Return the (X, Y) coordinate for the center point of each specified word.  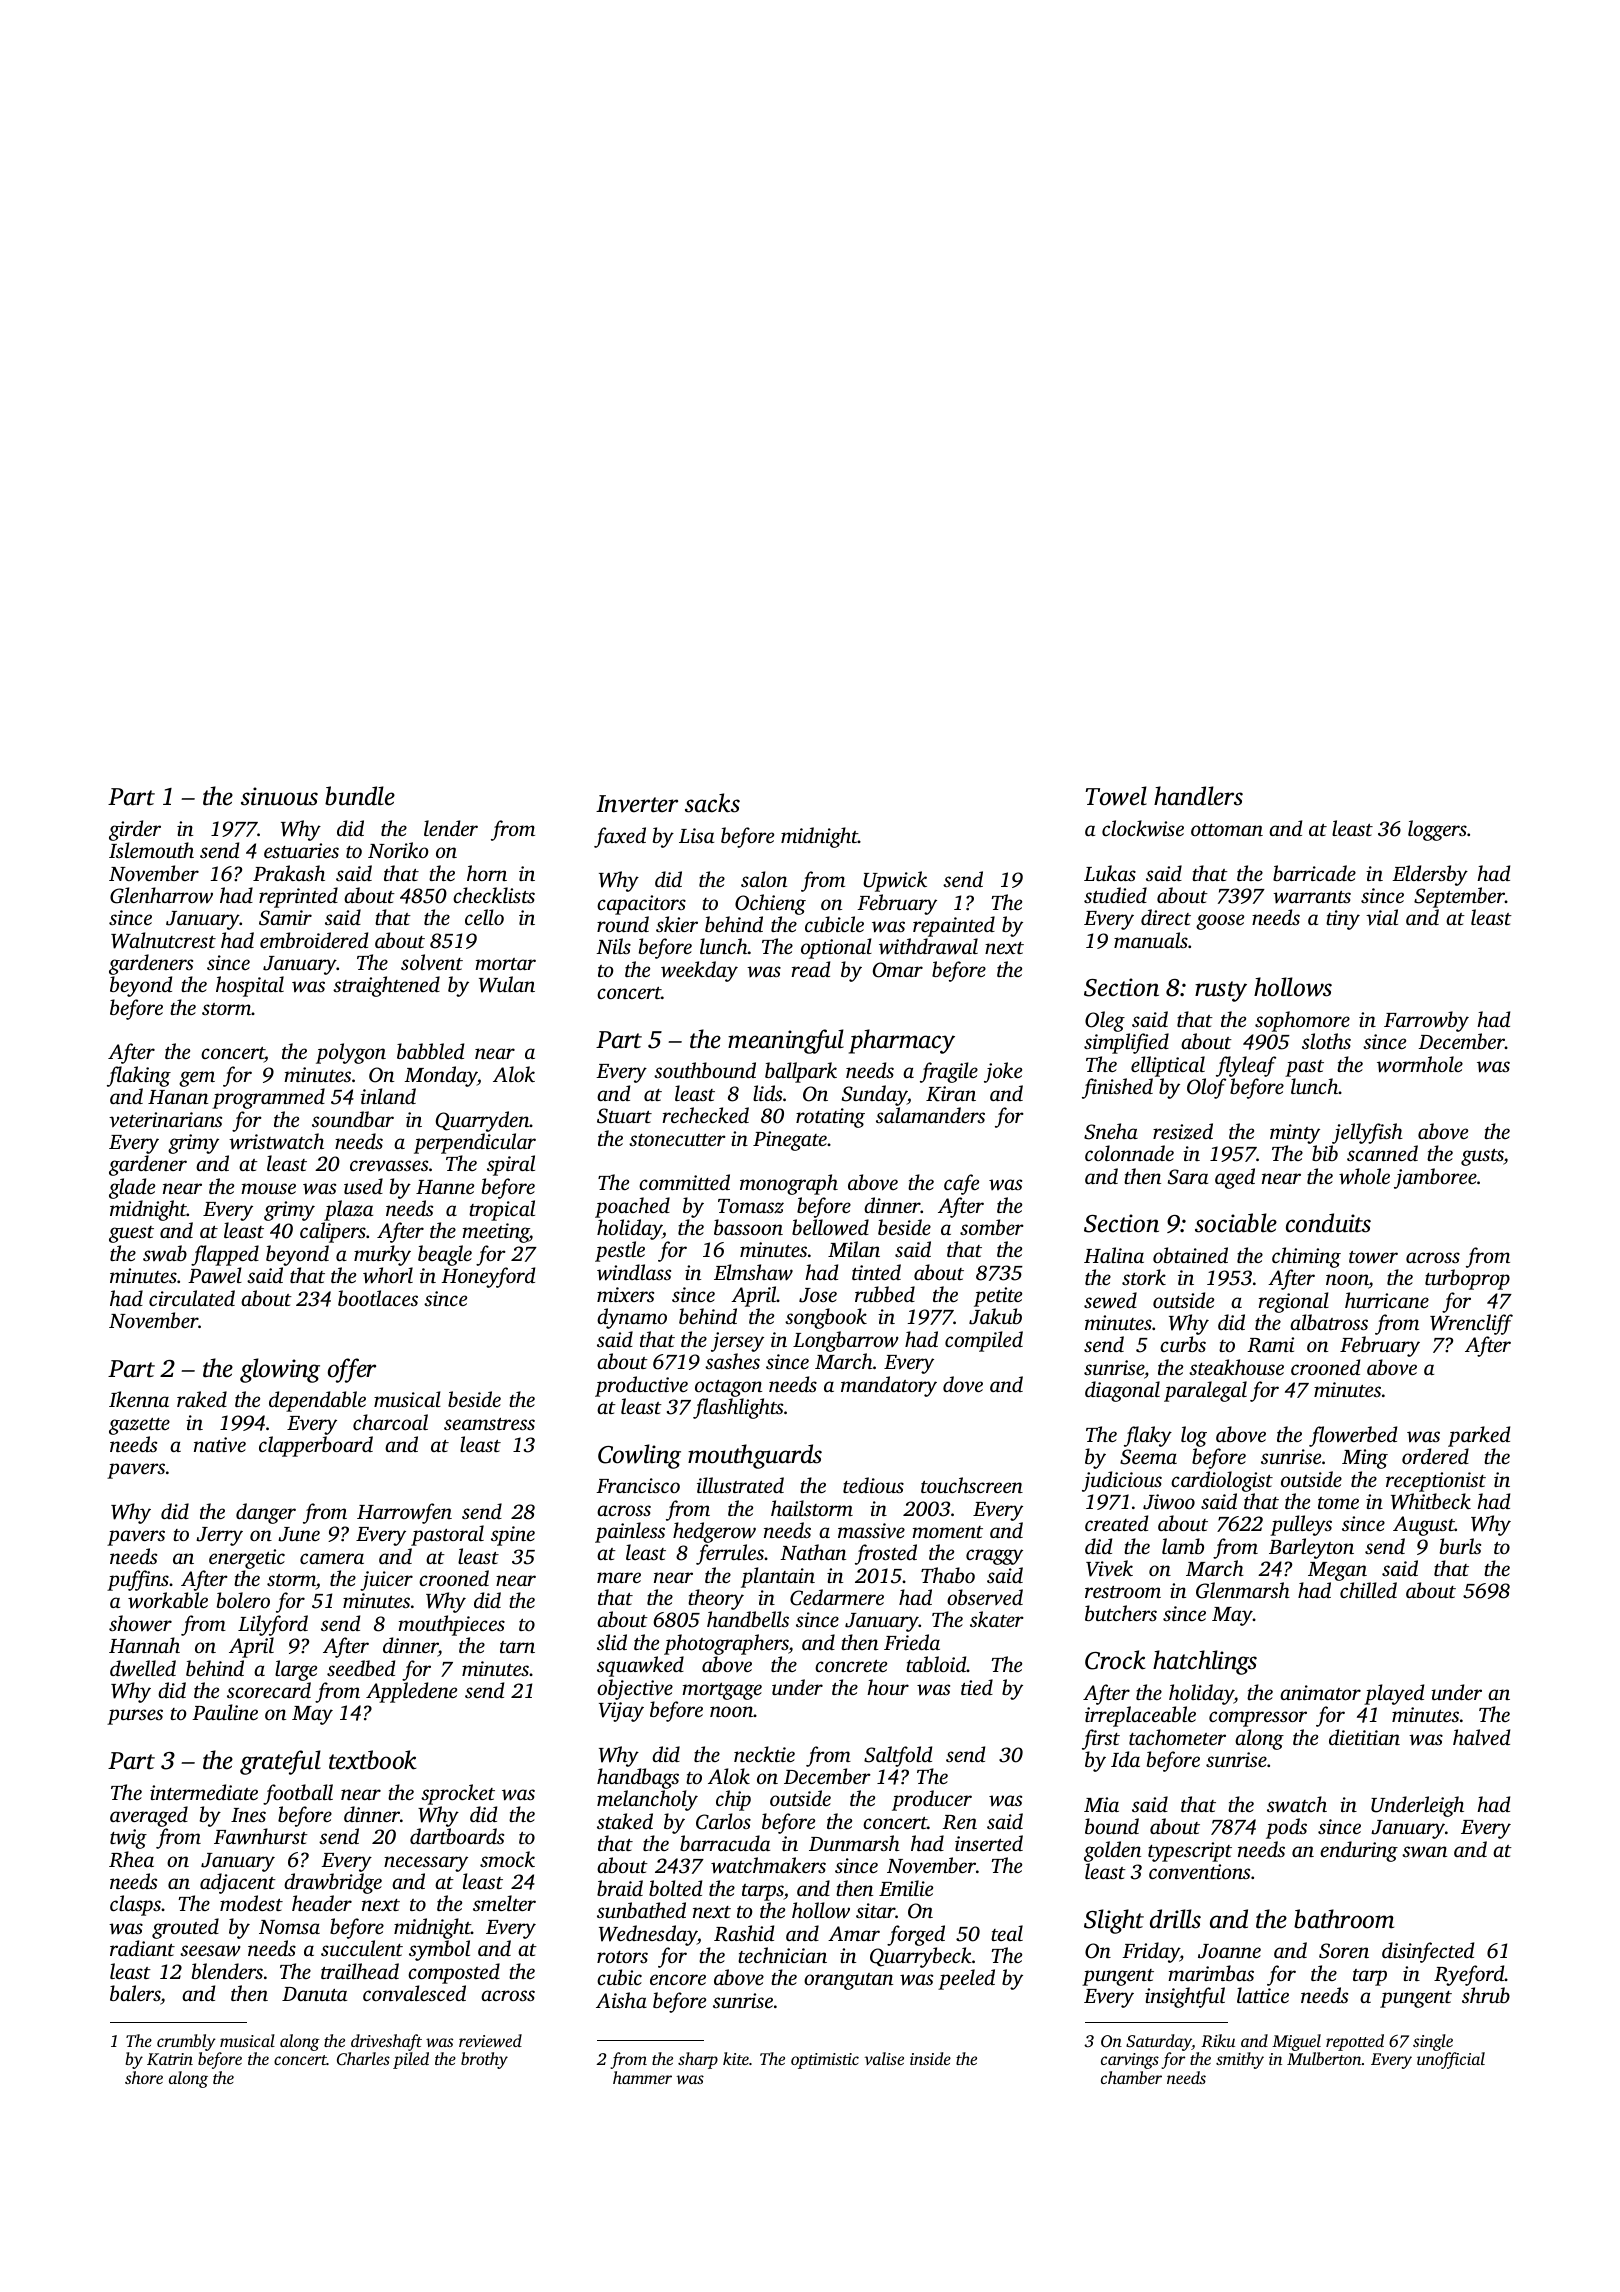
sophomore (1302, 1021)
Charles (363, 2059)
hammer (642, 2077)
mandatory (889, 1386)
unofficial (1451, 2060)
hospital (250, 986)
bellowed (830, 1227)
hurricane (1387, 1300)
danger (266, 1513)
